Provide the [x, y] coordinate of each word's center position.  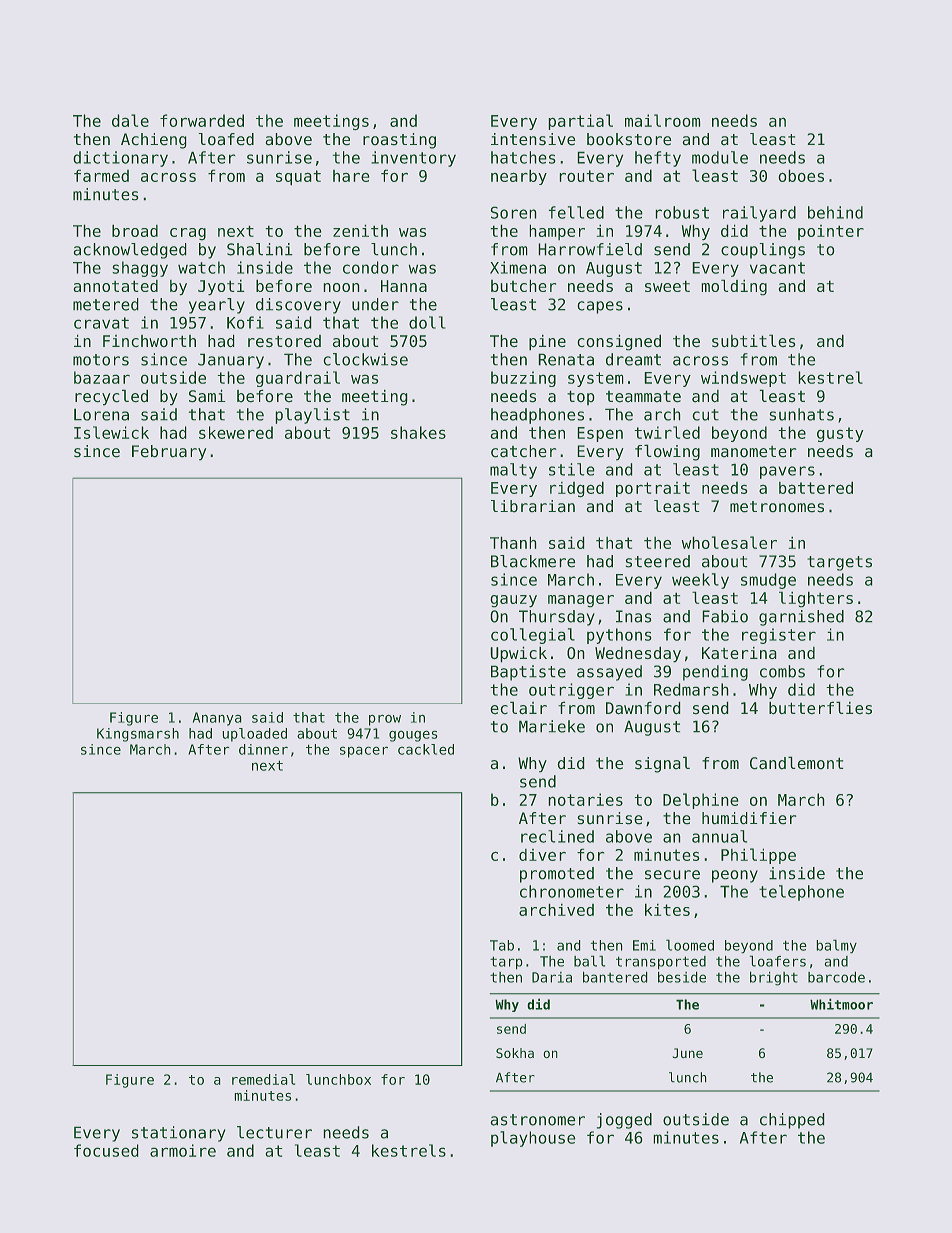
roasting [399, 141]
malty [513, 471]
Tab [502, 945]
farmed [101, 175]
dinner [263, 749]
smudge [768, 581]
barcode [836, 977]
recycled [111, 397]
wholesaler [729, 542]
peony [735, 876]
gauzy [513, 601]
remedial [263, 1079]
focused [106, 1150]
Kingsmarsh [138, 735]
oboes [801, 175]
